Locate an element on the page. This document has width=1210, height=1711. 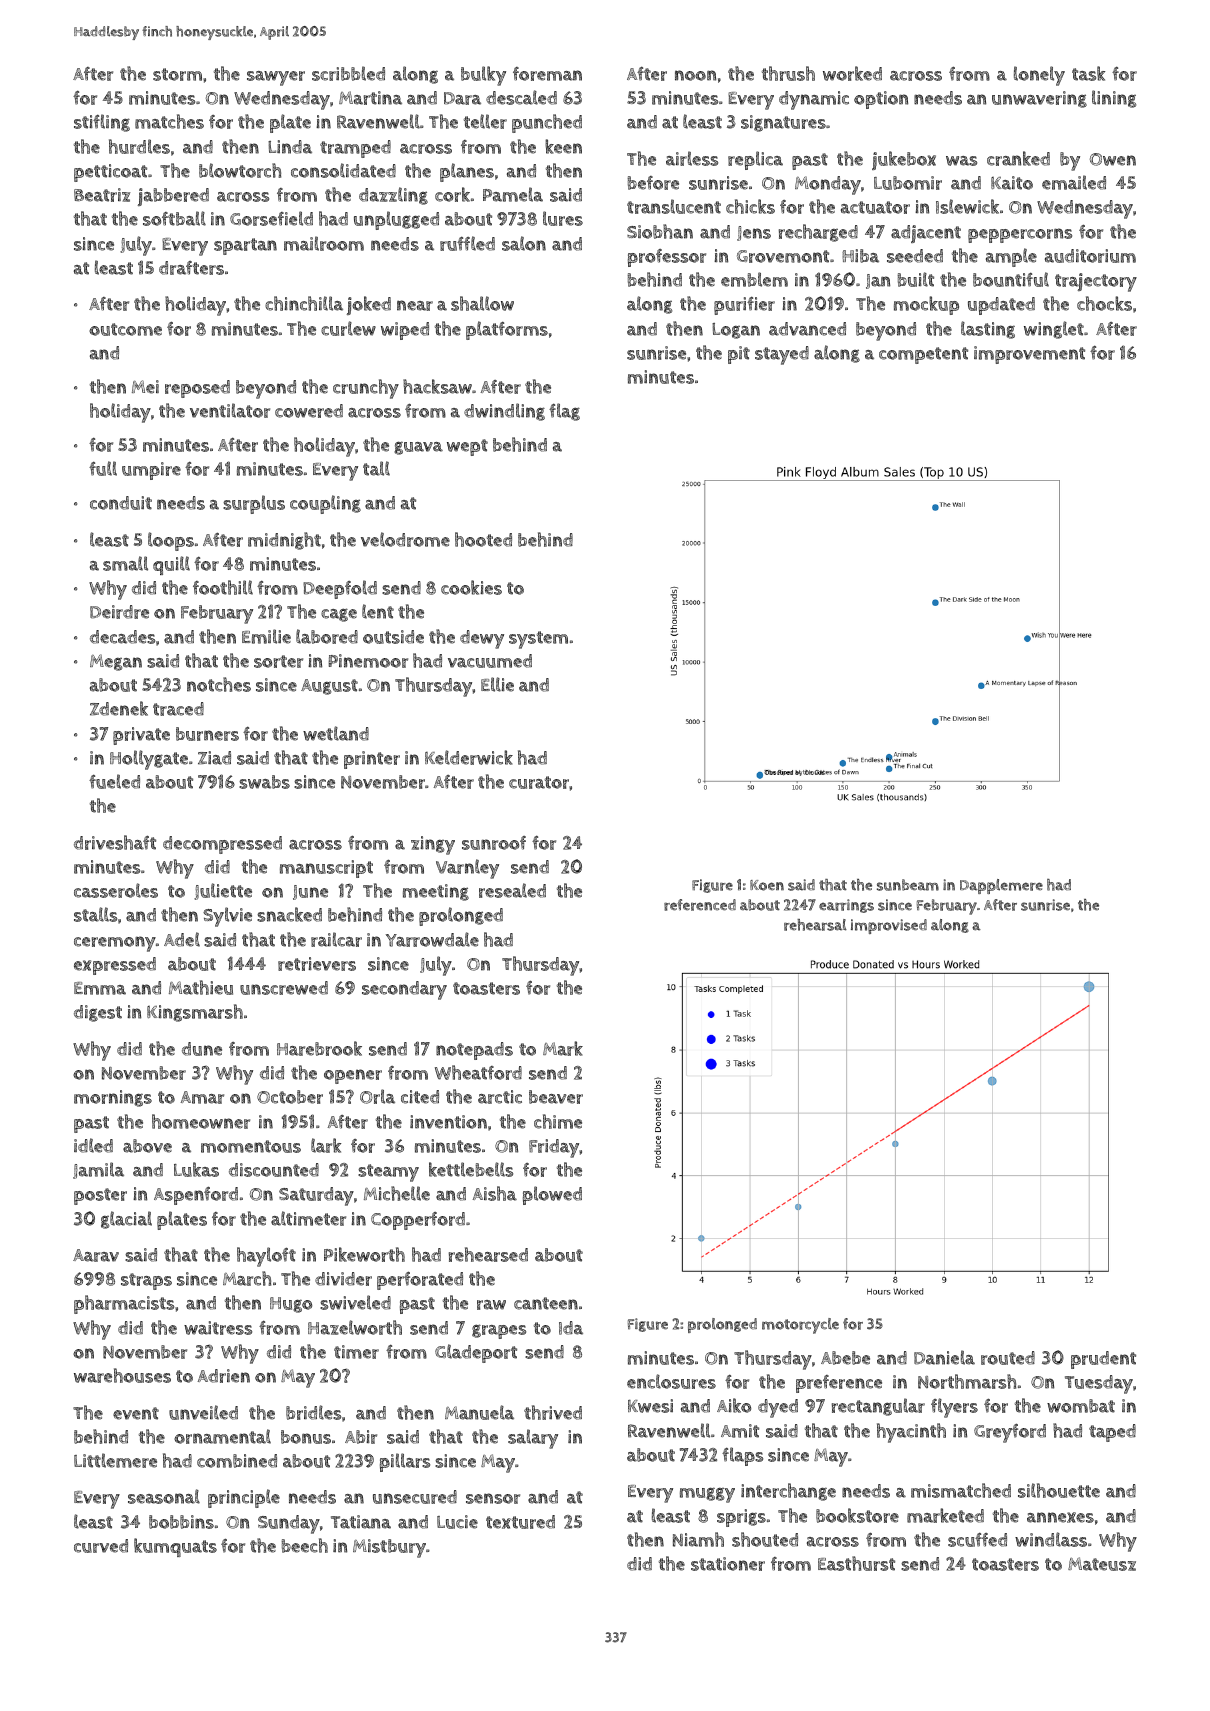
storm is located at coordinates (177, 74).
